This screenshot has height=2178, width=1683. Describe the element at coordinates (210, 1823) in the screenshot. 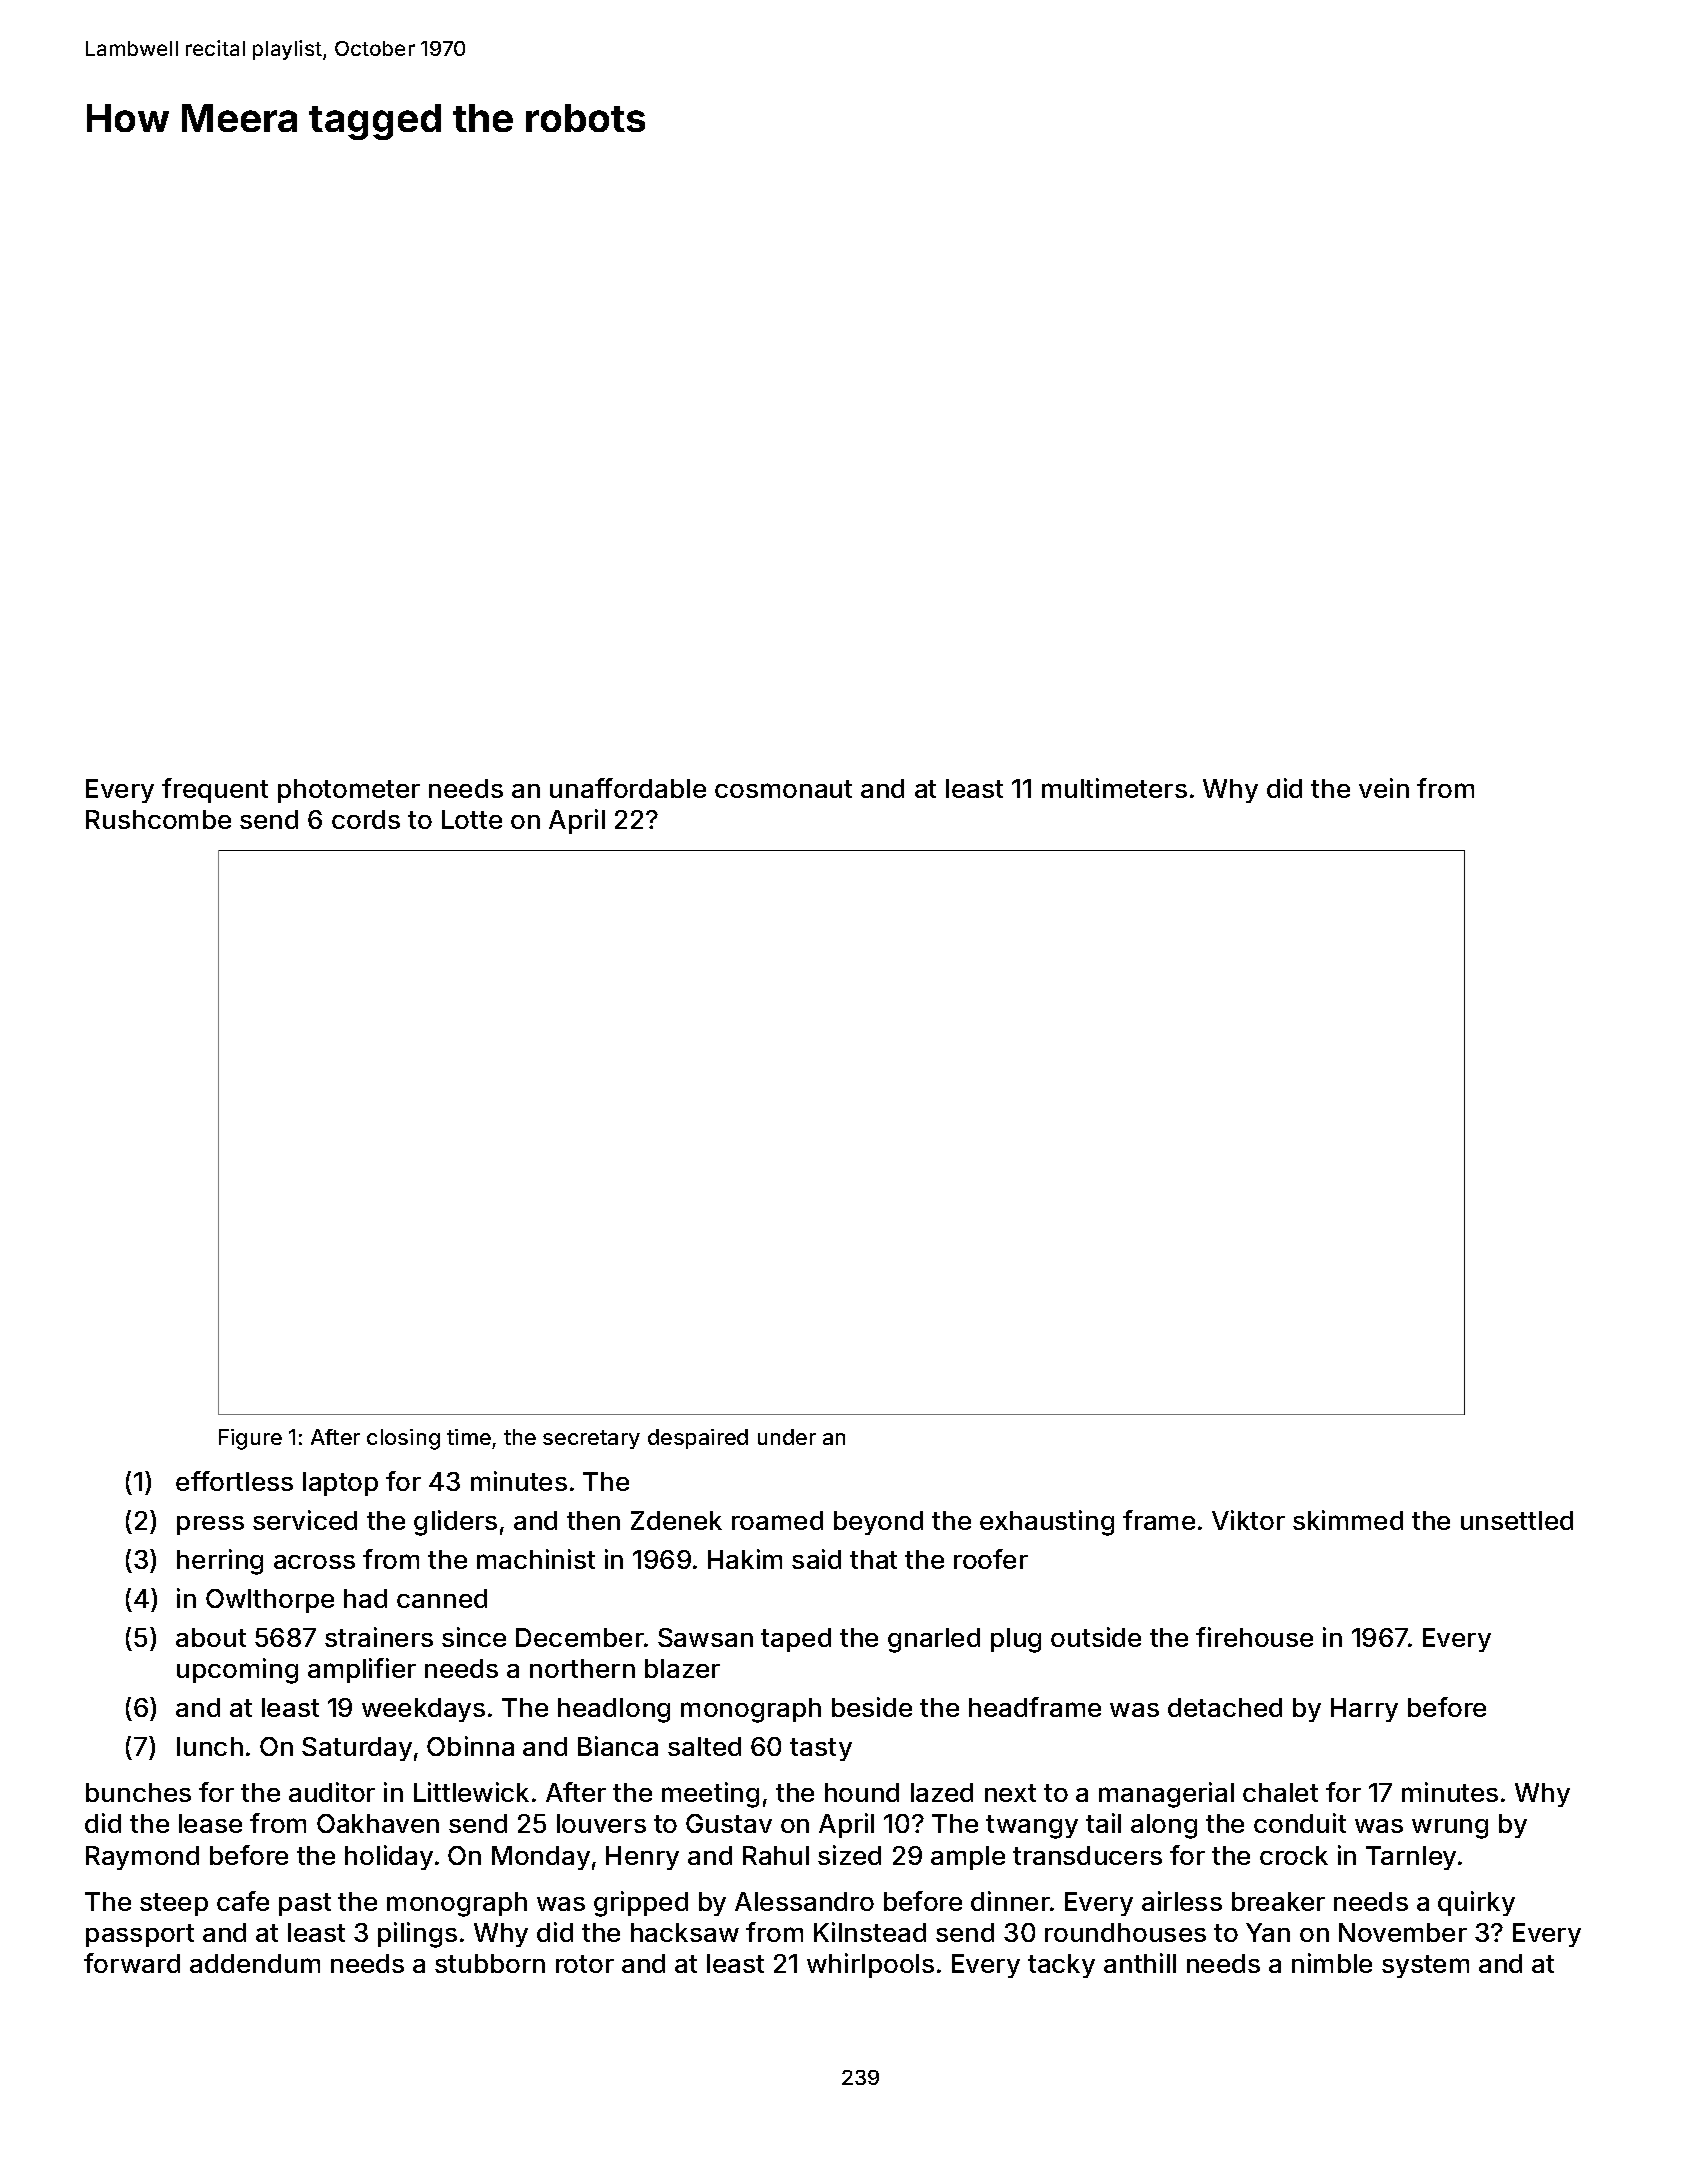

I see `lease` at that location.
